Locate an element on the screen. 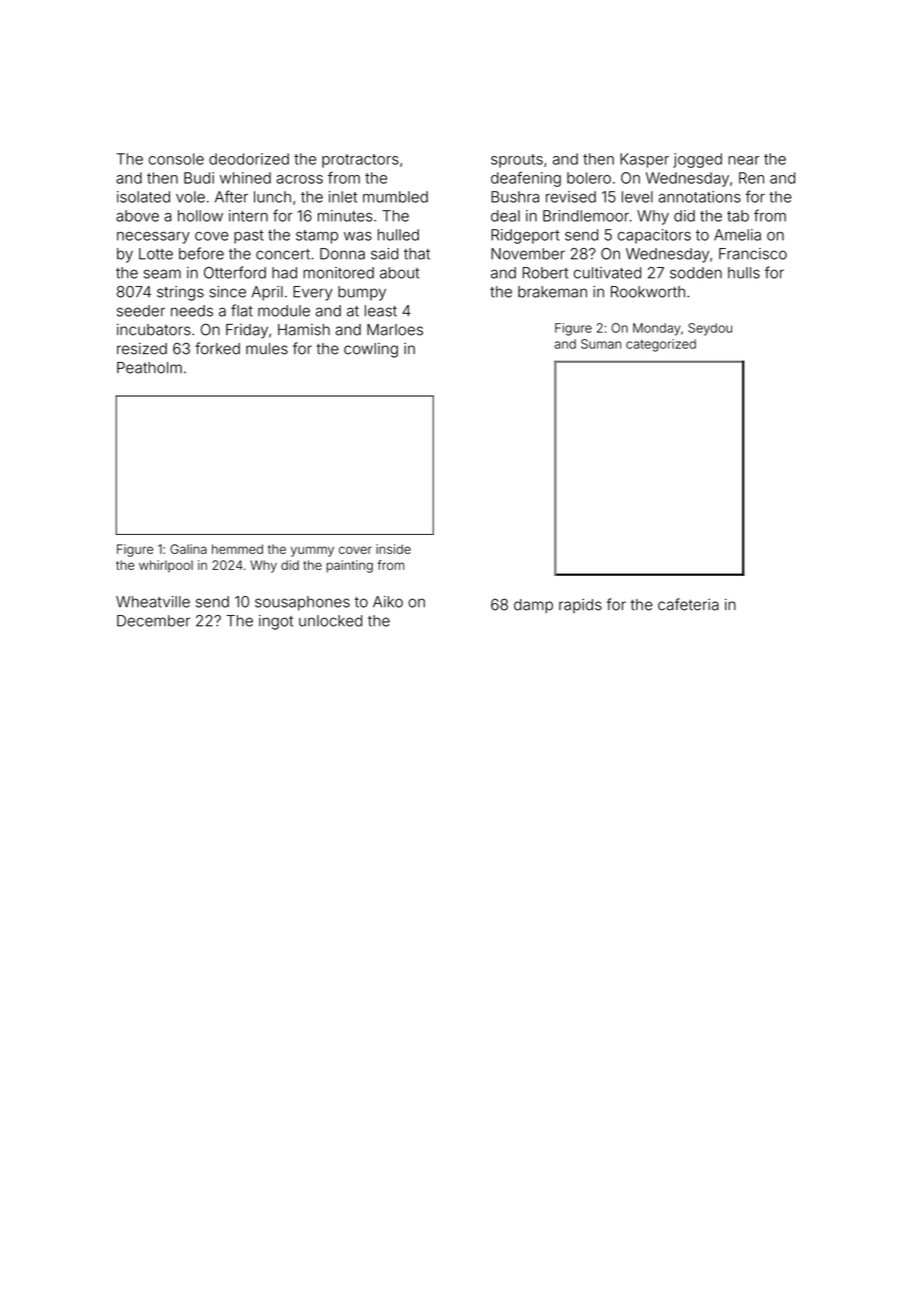  hemmed is located at coordinates (237, 549).
